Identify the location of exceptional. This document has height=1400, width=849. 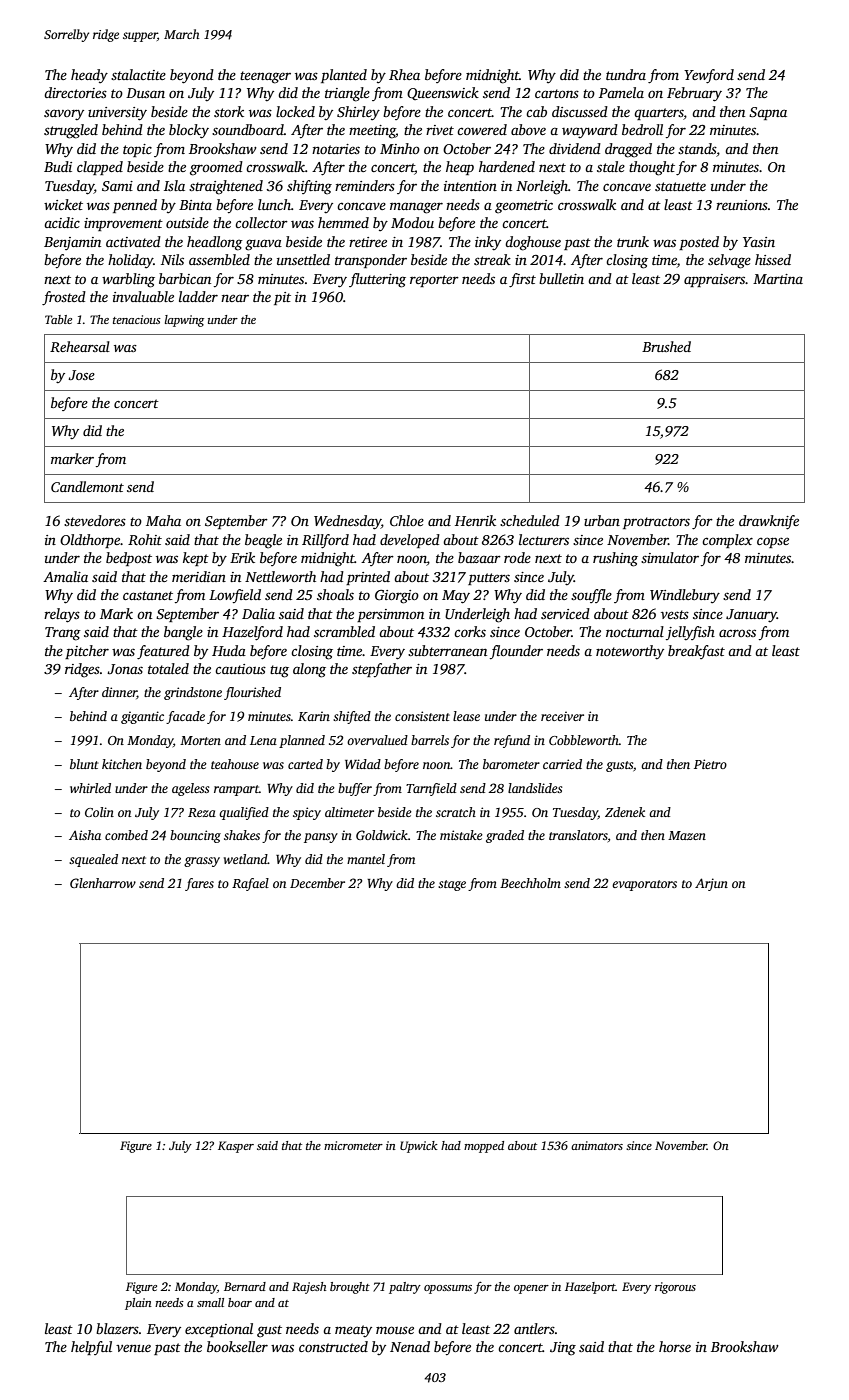
(219, 1330).
